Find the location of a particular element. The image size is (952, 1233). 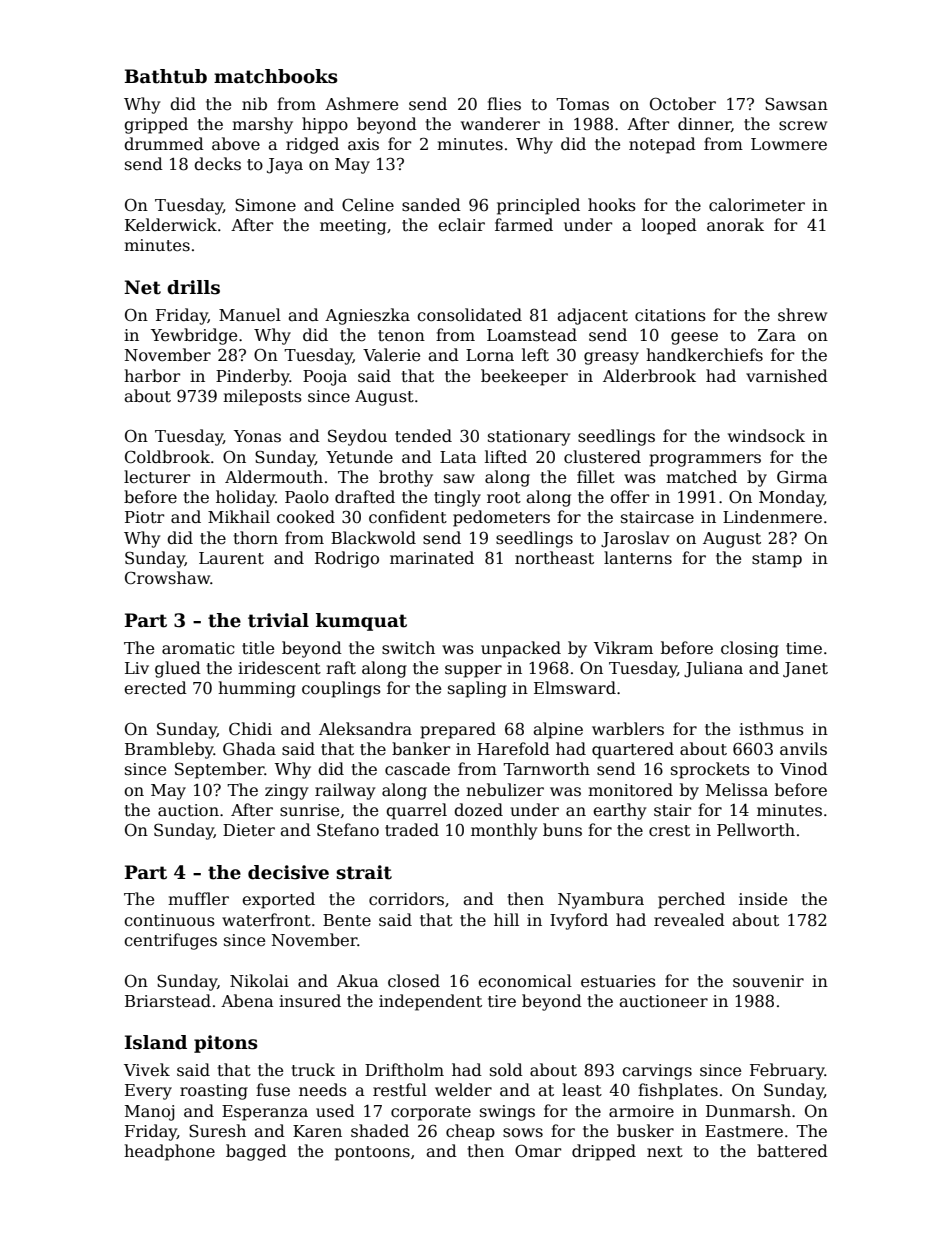

marinated is located at coordinates (432, 558).
